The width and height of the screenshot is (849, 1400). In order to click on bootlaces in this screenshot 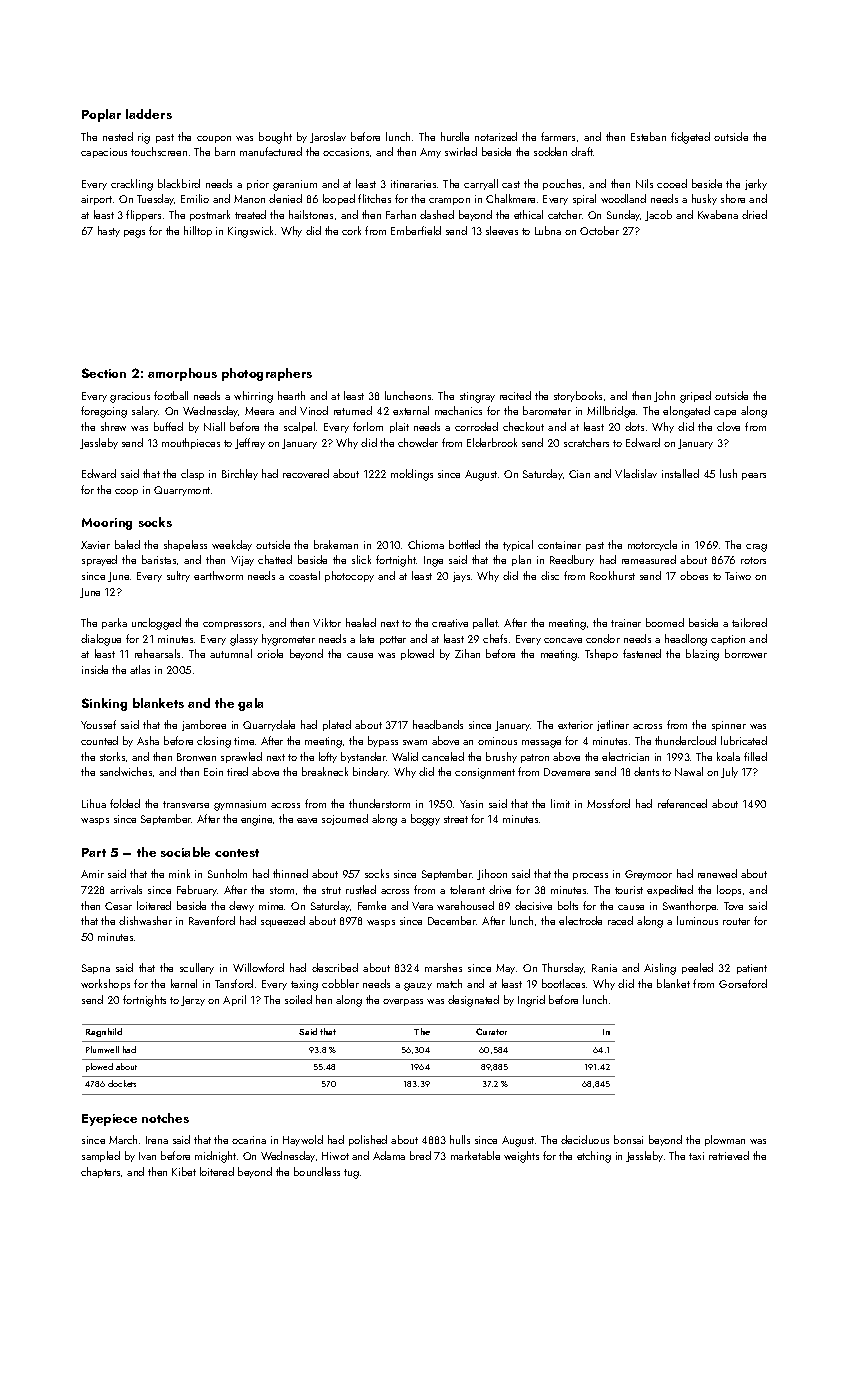, I will do `click(563, 983)`.
